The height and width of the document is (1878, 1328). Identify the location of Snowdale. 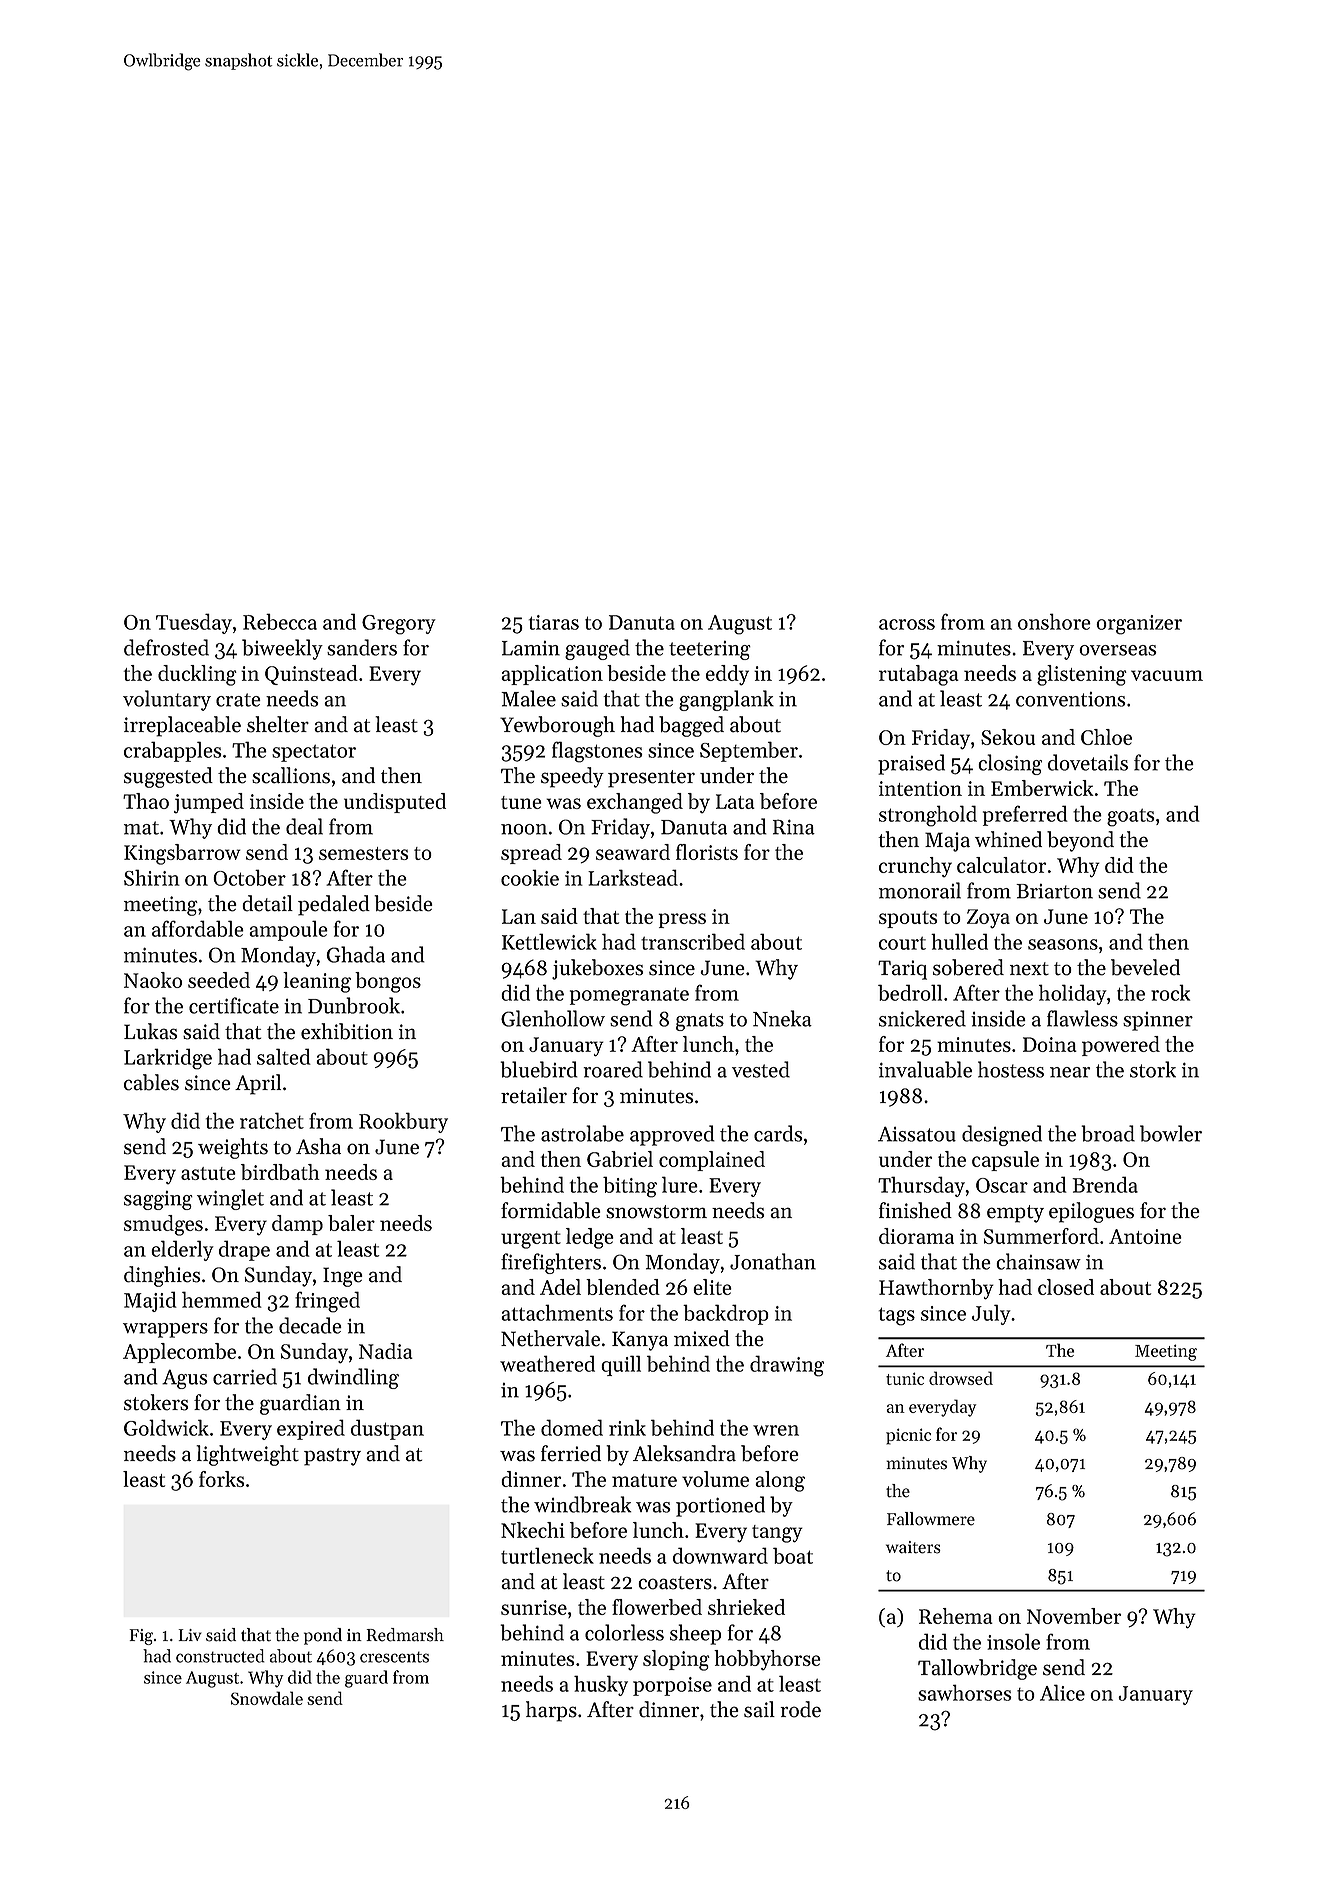
(267, 1698).
